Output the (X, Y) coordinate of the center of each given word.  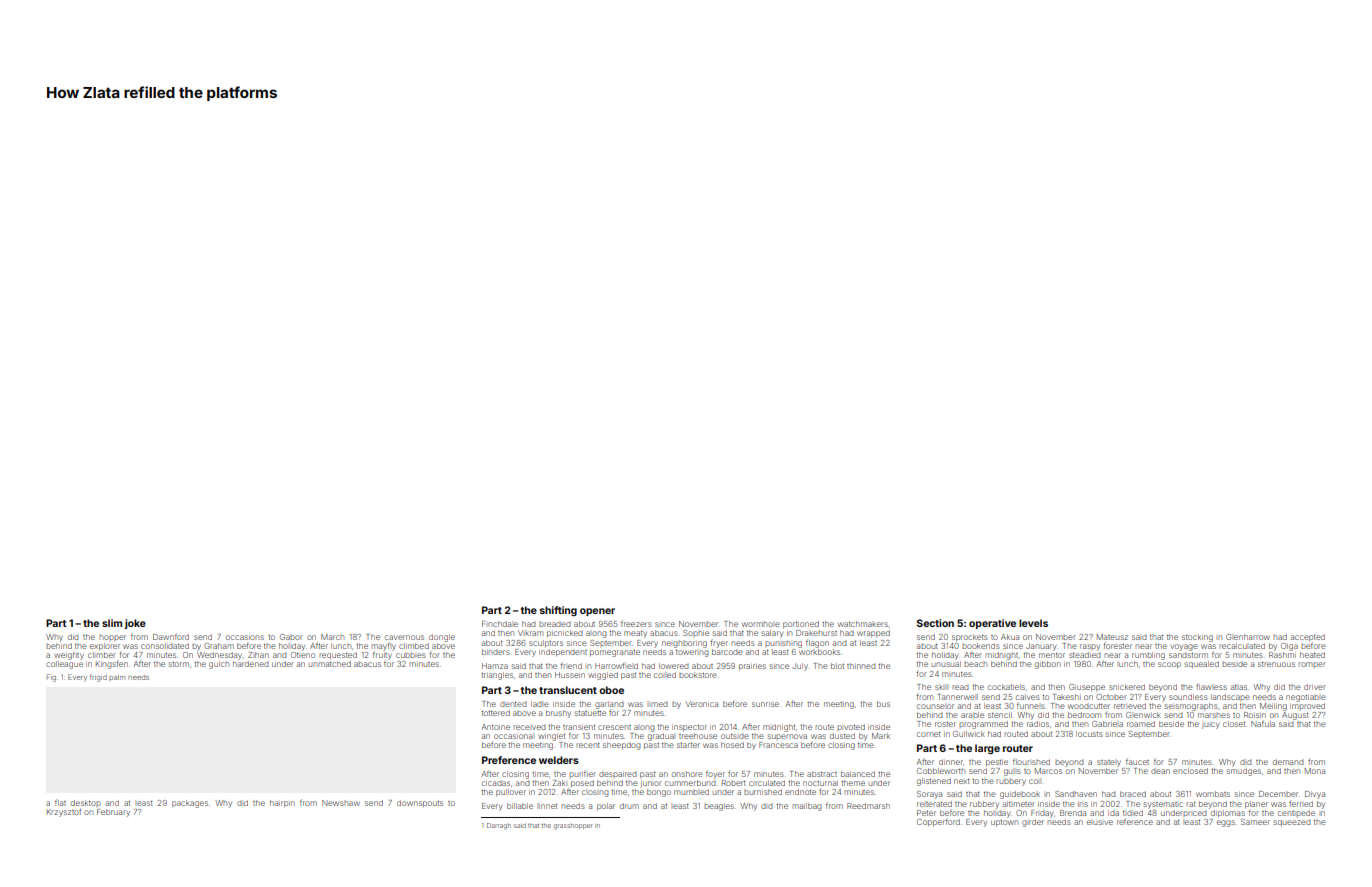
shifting (558, 611)
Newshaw (341, 803)
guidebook (1020, 795)
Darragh (499, 826)
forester (1117, 645)
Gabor (291, 637)
